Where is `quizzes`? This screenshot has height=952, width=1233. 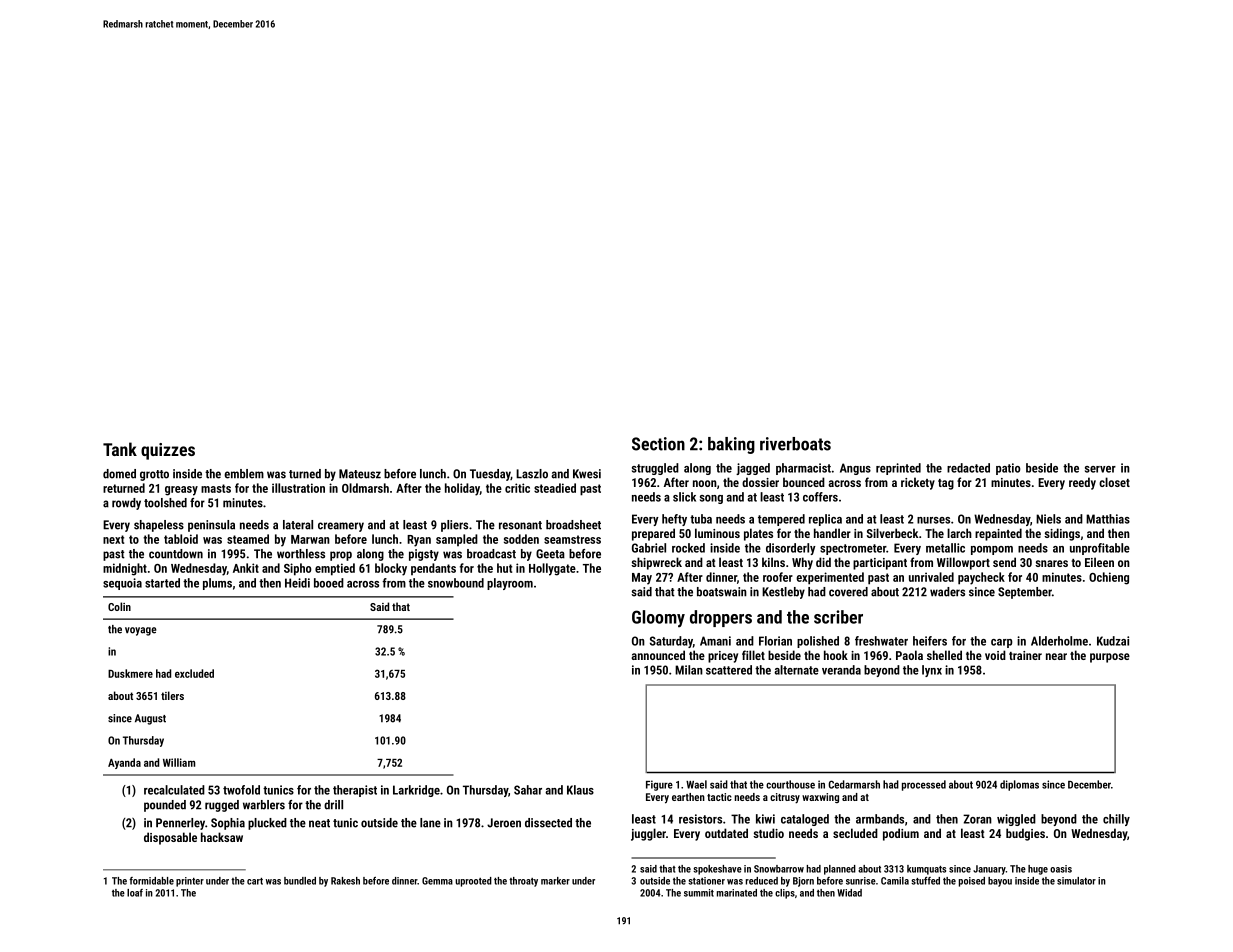 quizzes is located at coordinates (168, 451).
